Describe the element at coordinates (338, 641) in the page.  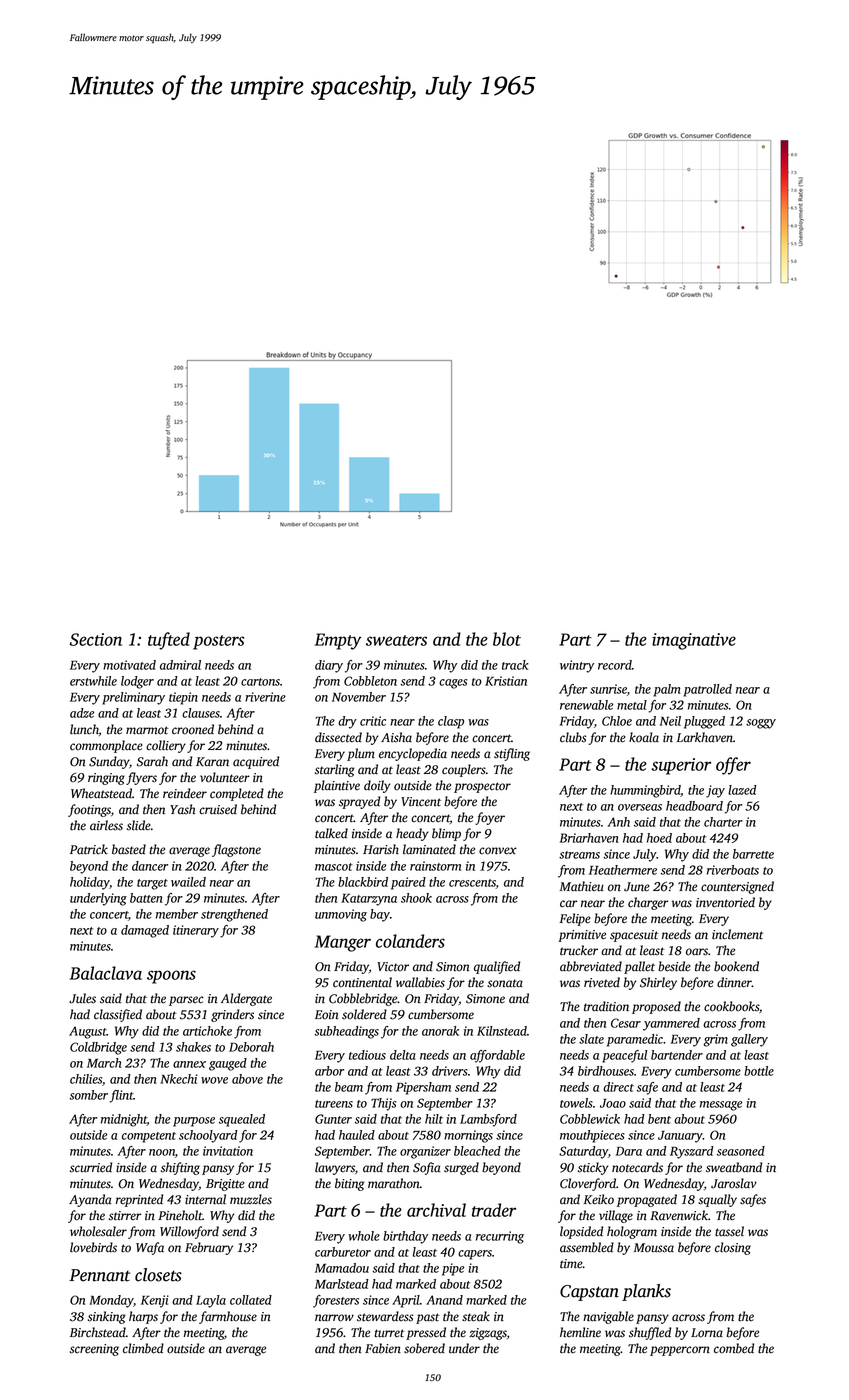
I see `Empty` at that location.
